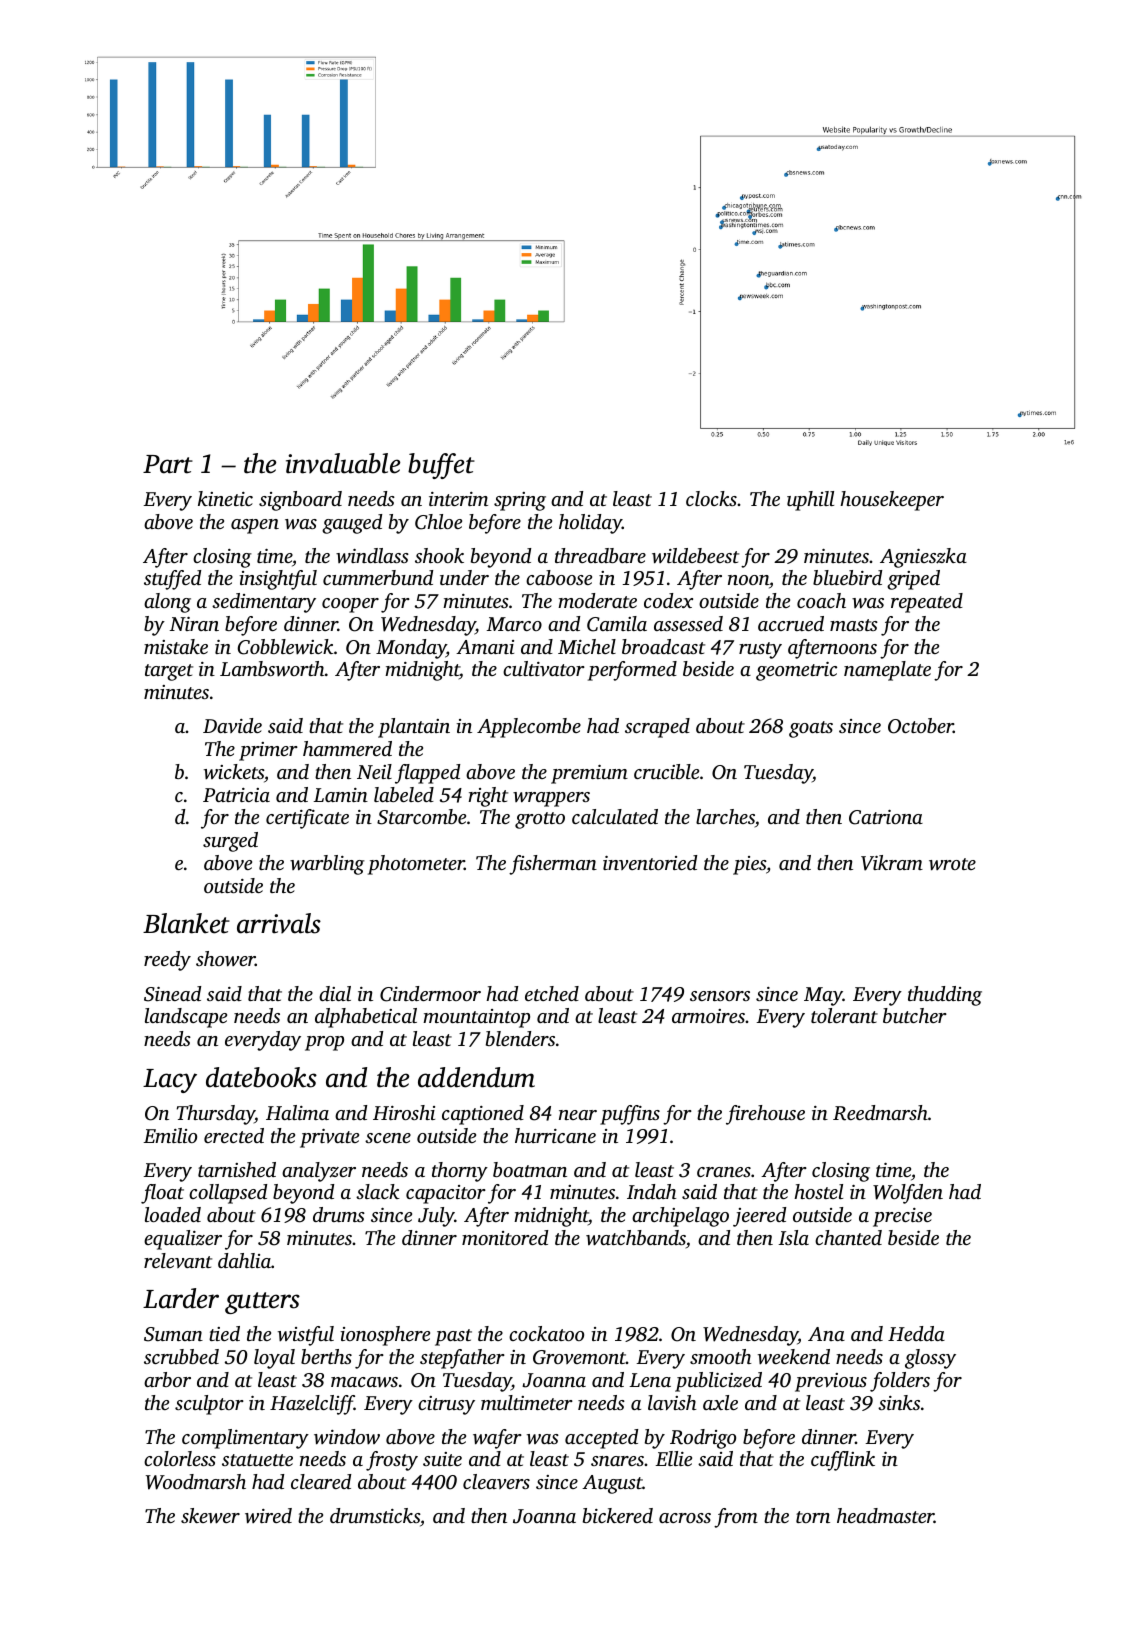 This image has height=1631, width=1126. I want to click on Wolfden, so click(908, 1194).
